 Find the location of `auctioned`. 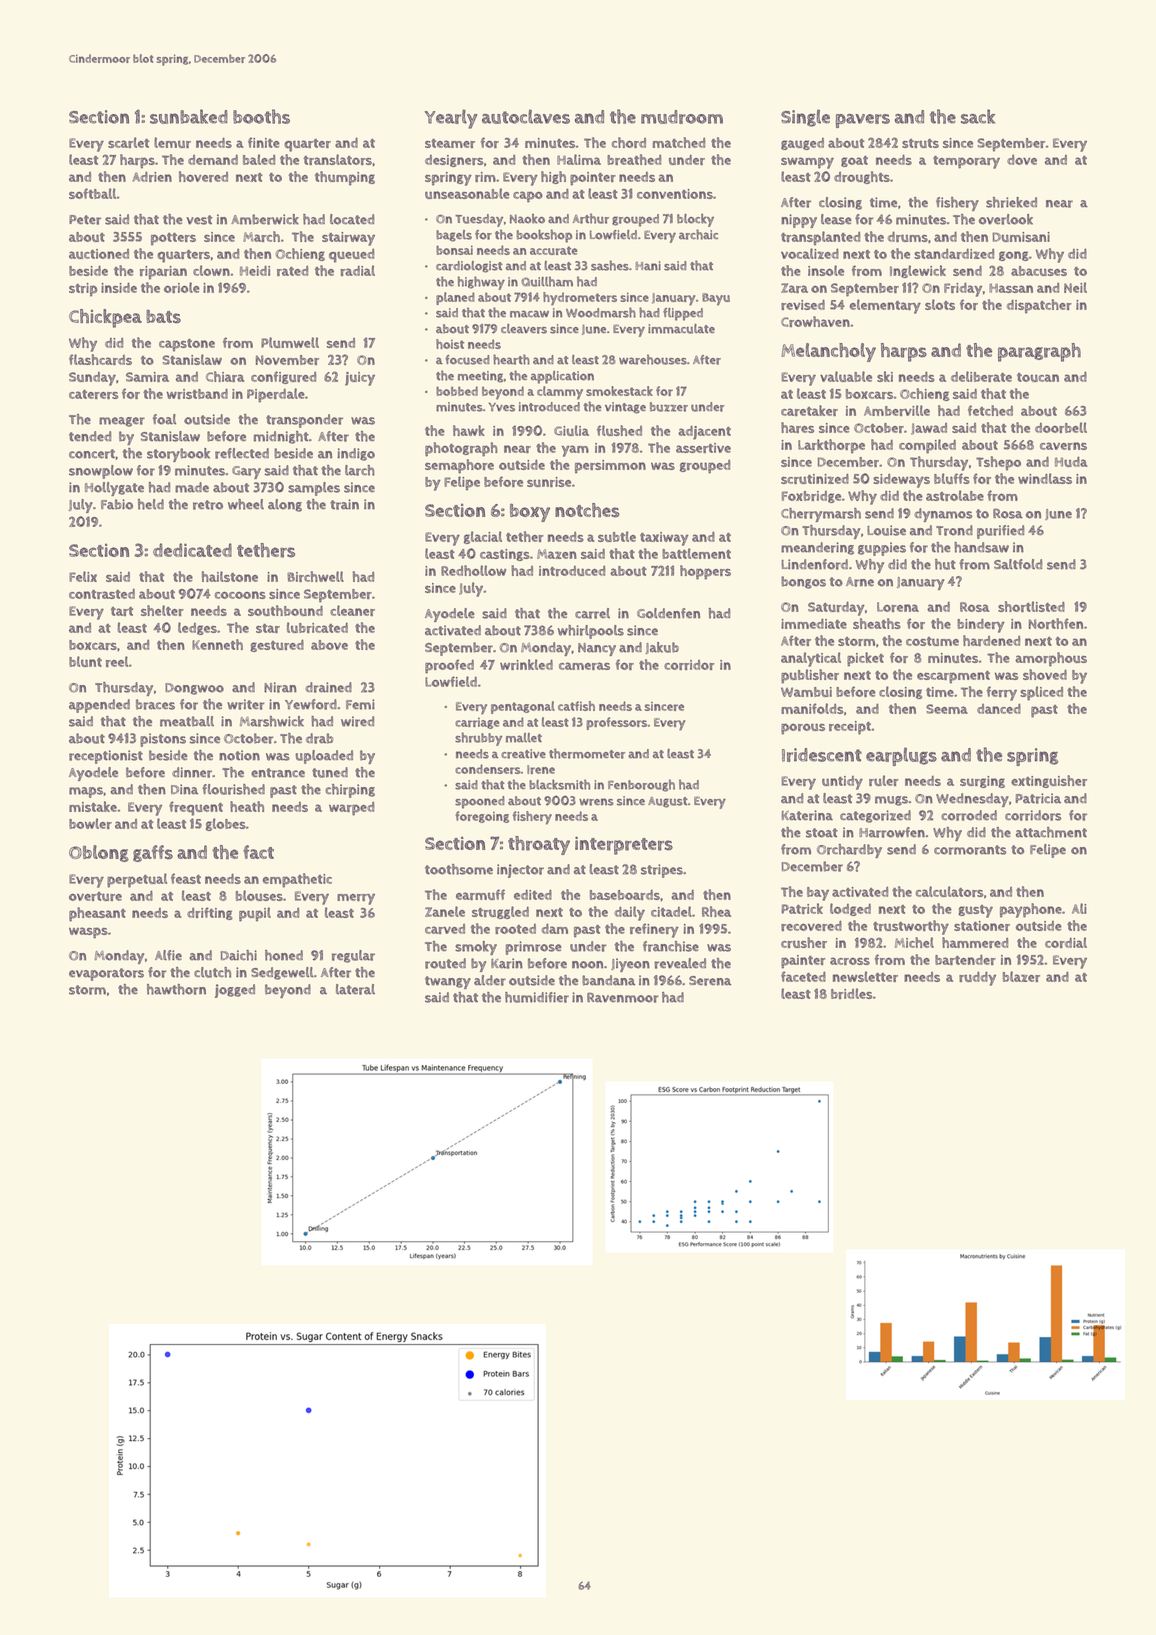

auctioned is located at coordinates (99, 254).
